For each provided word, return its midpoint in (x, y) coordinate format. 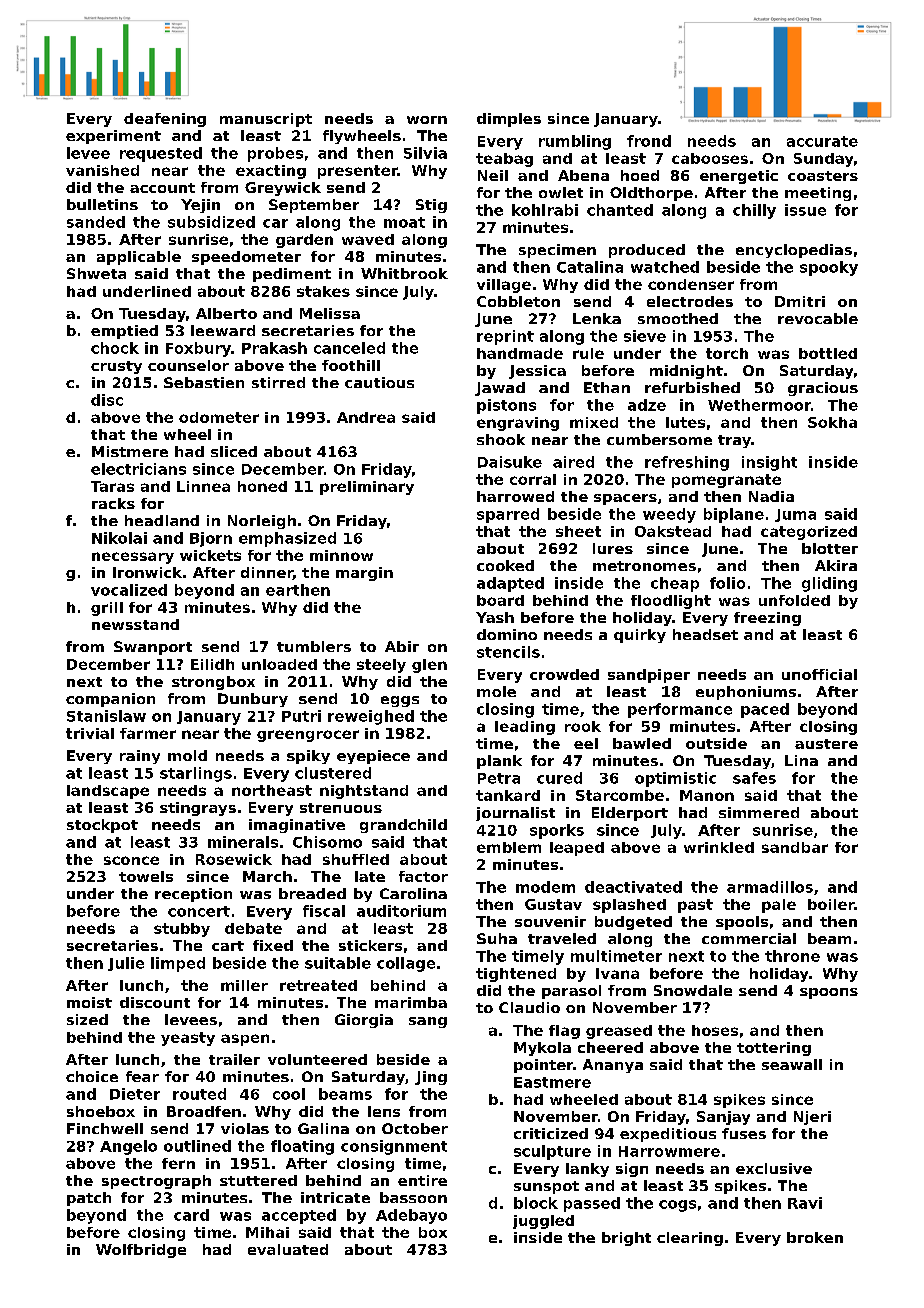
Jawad (500, 389)
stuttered (258, 1180)
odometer (219, 417)
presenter (358, 172)
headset (705, 634)
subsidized (211, 222)
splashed (629, 906)
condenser (691, 284)
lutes (685, 422)
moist (89, 1002)
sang (428, 1022)
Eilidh (212, 664)
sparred (508, 515)
